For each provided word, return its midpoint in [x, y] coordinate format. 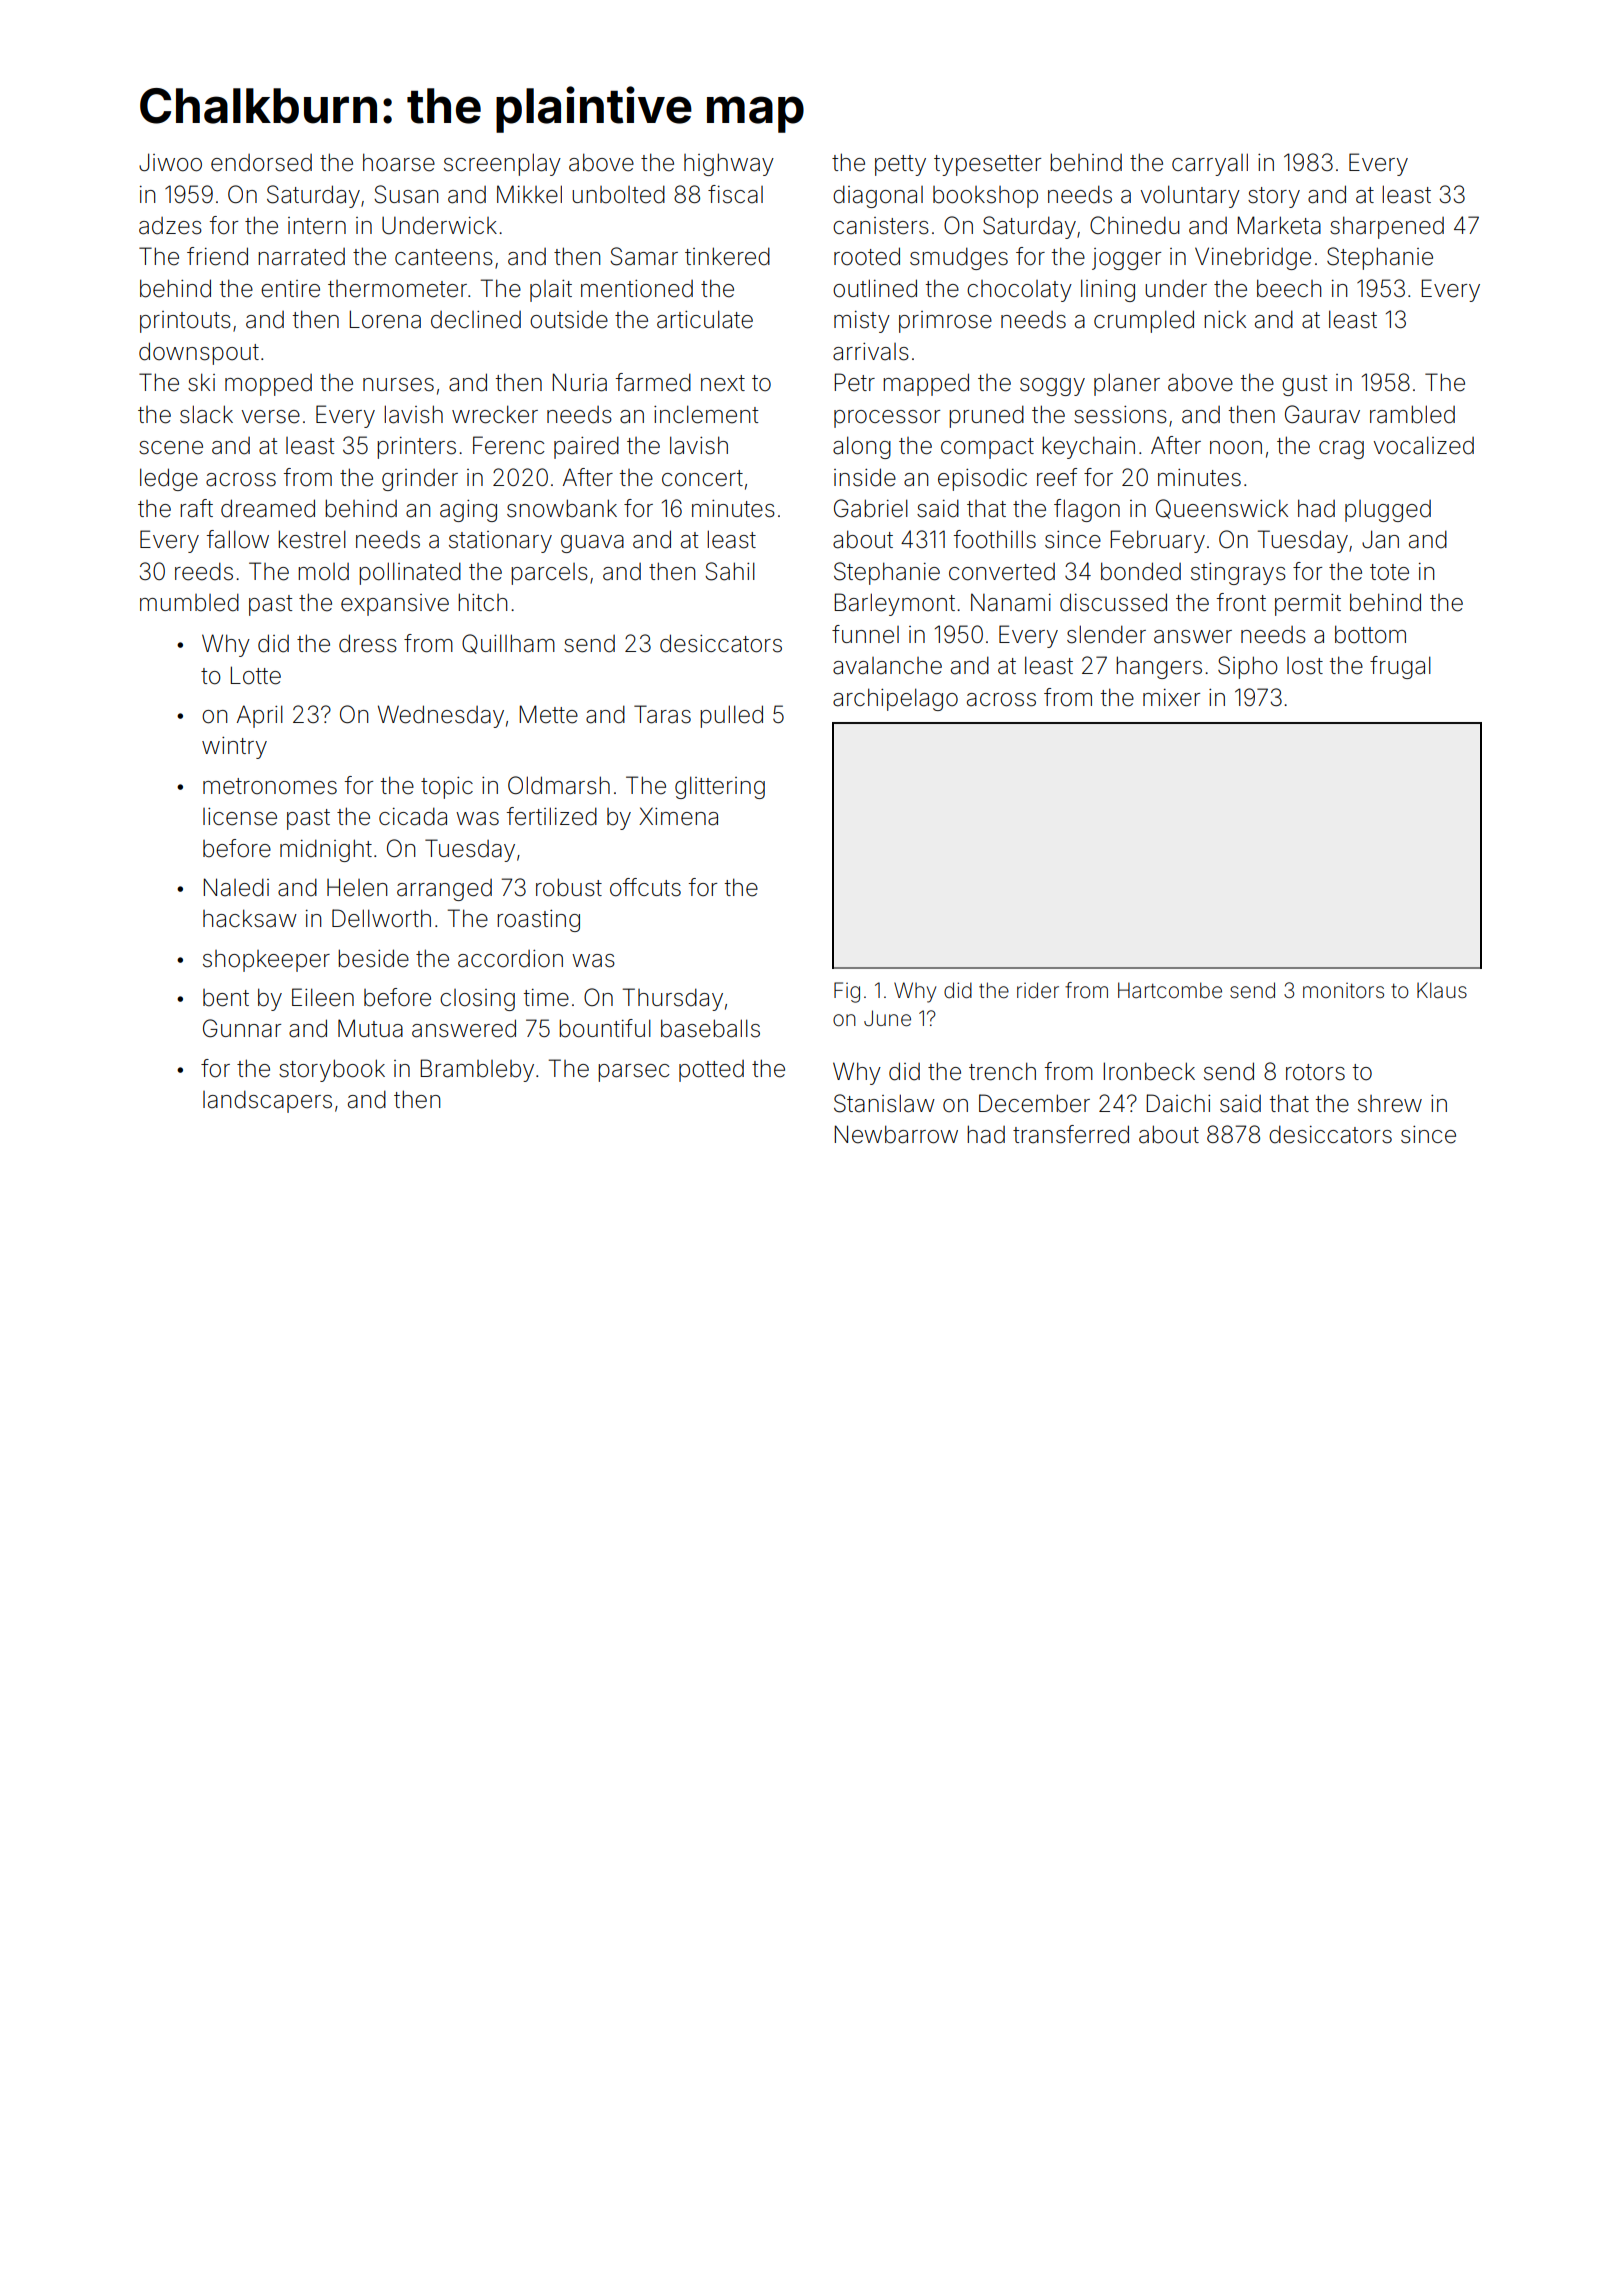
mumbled [189, 602]
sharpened [1387, 227]
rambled [1412, 414]
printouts [185, 322]
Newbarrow [896, 1134]
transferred [1071, 1134]
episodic [982, 479]
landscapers [267, 1101]
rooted [867, 256]
